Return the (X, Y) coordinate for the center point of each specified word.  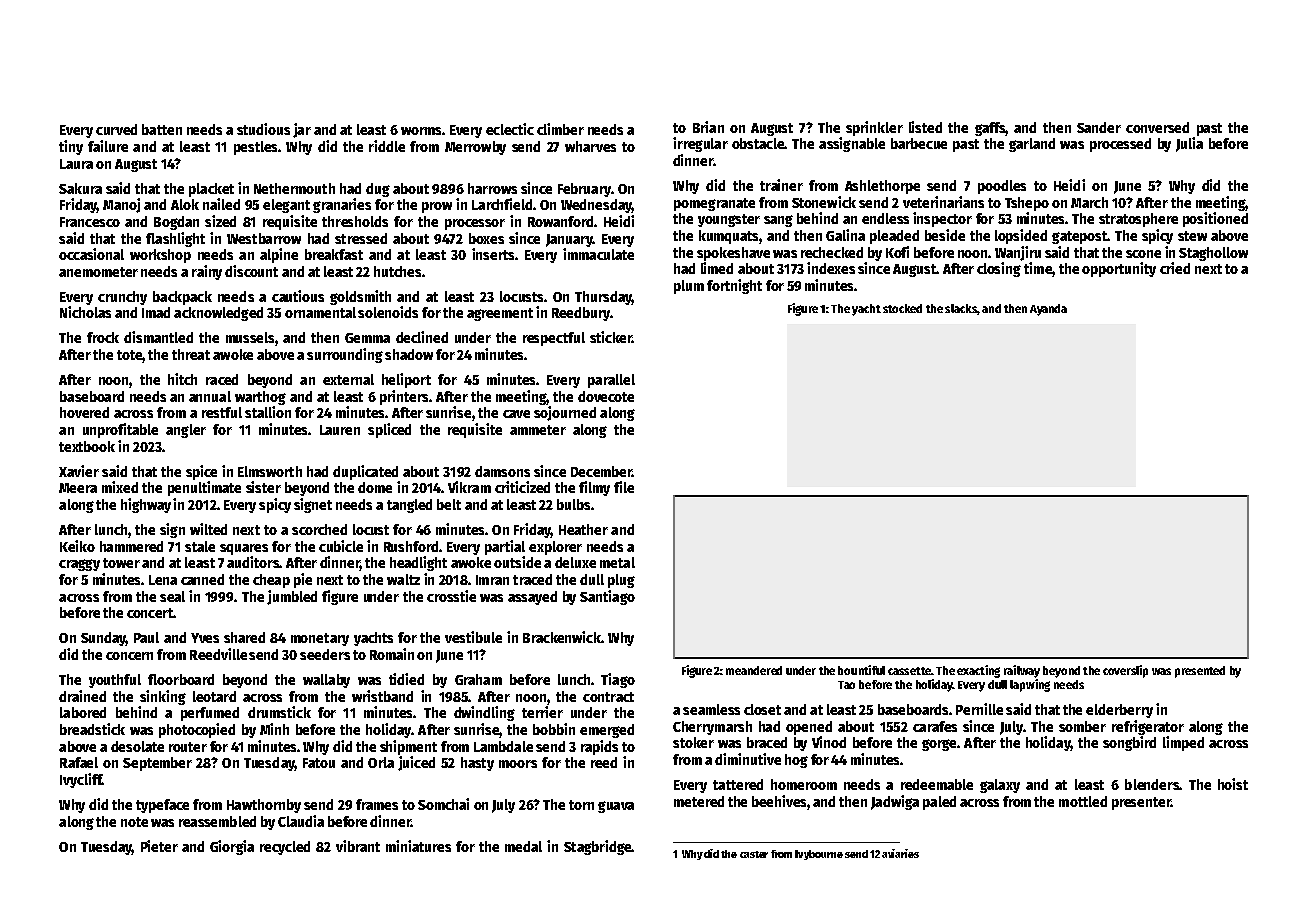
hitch (182, 379)
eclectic (510, 129)
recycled (285, 848)
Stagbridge (597, 847)
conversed (1157, 127)
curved (116, 129)
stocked (902, 308)
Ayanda (1048, 310)
